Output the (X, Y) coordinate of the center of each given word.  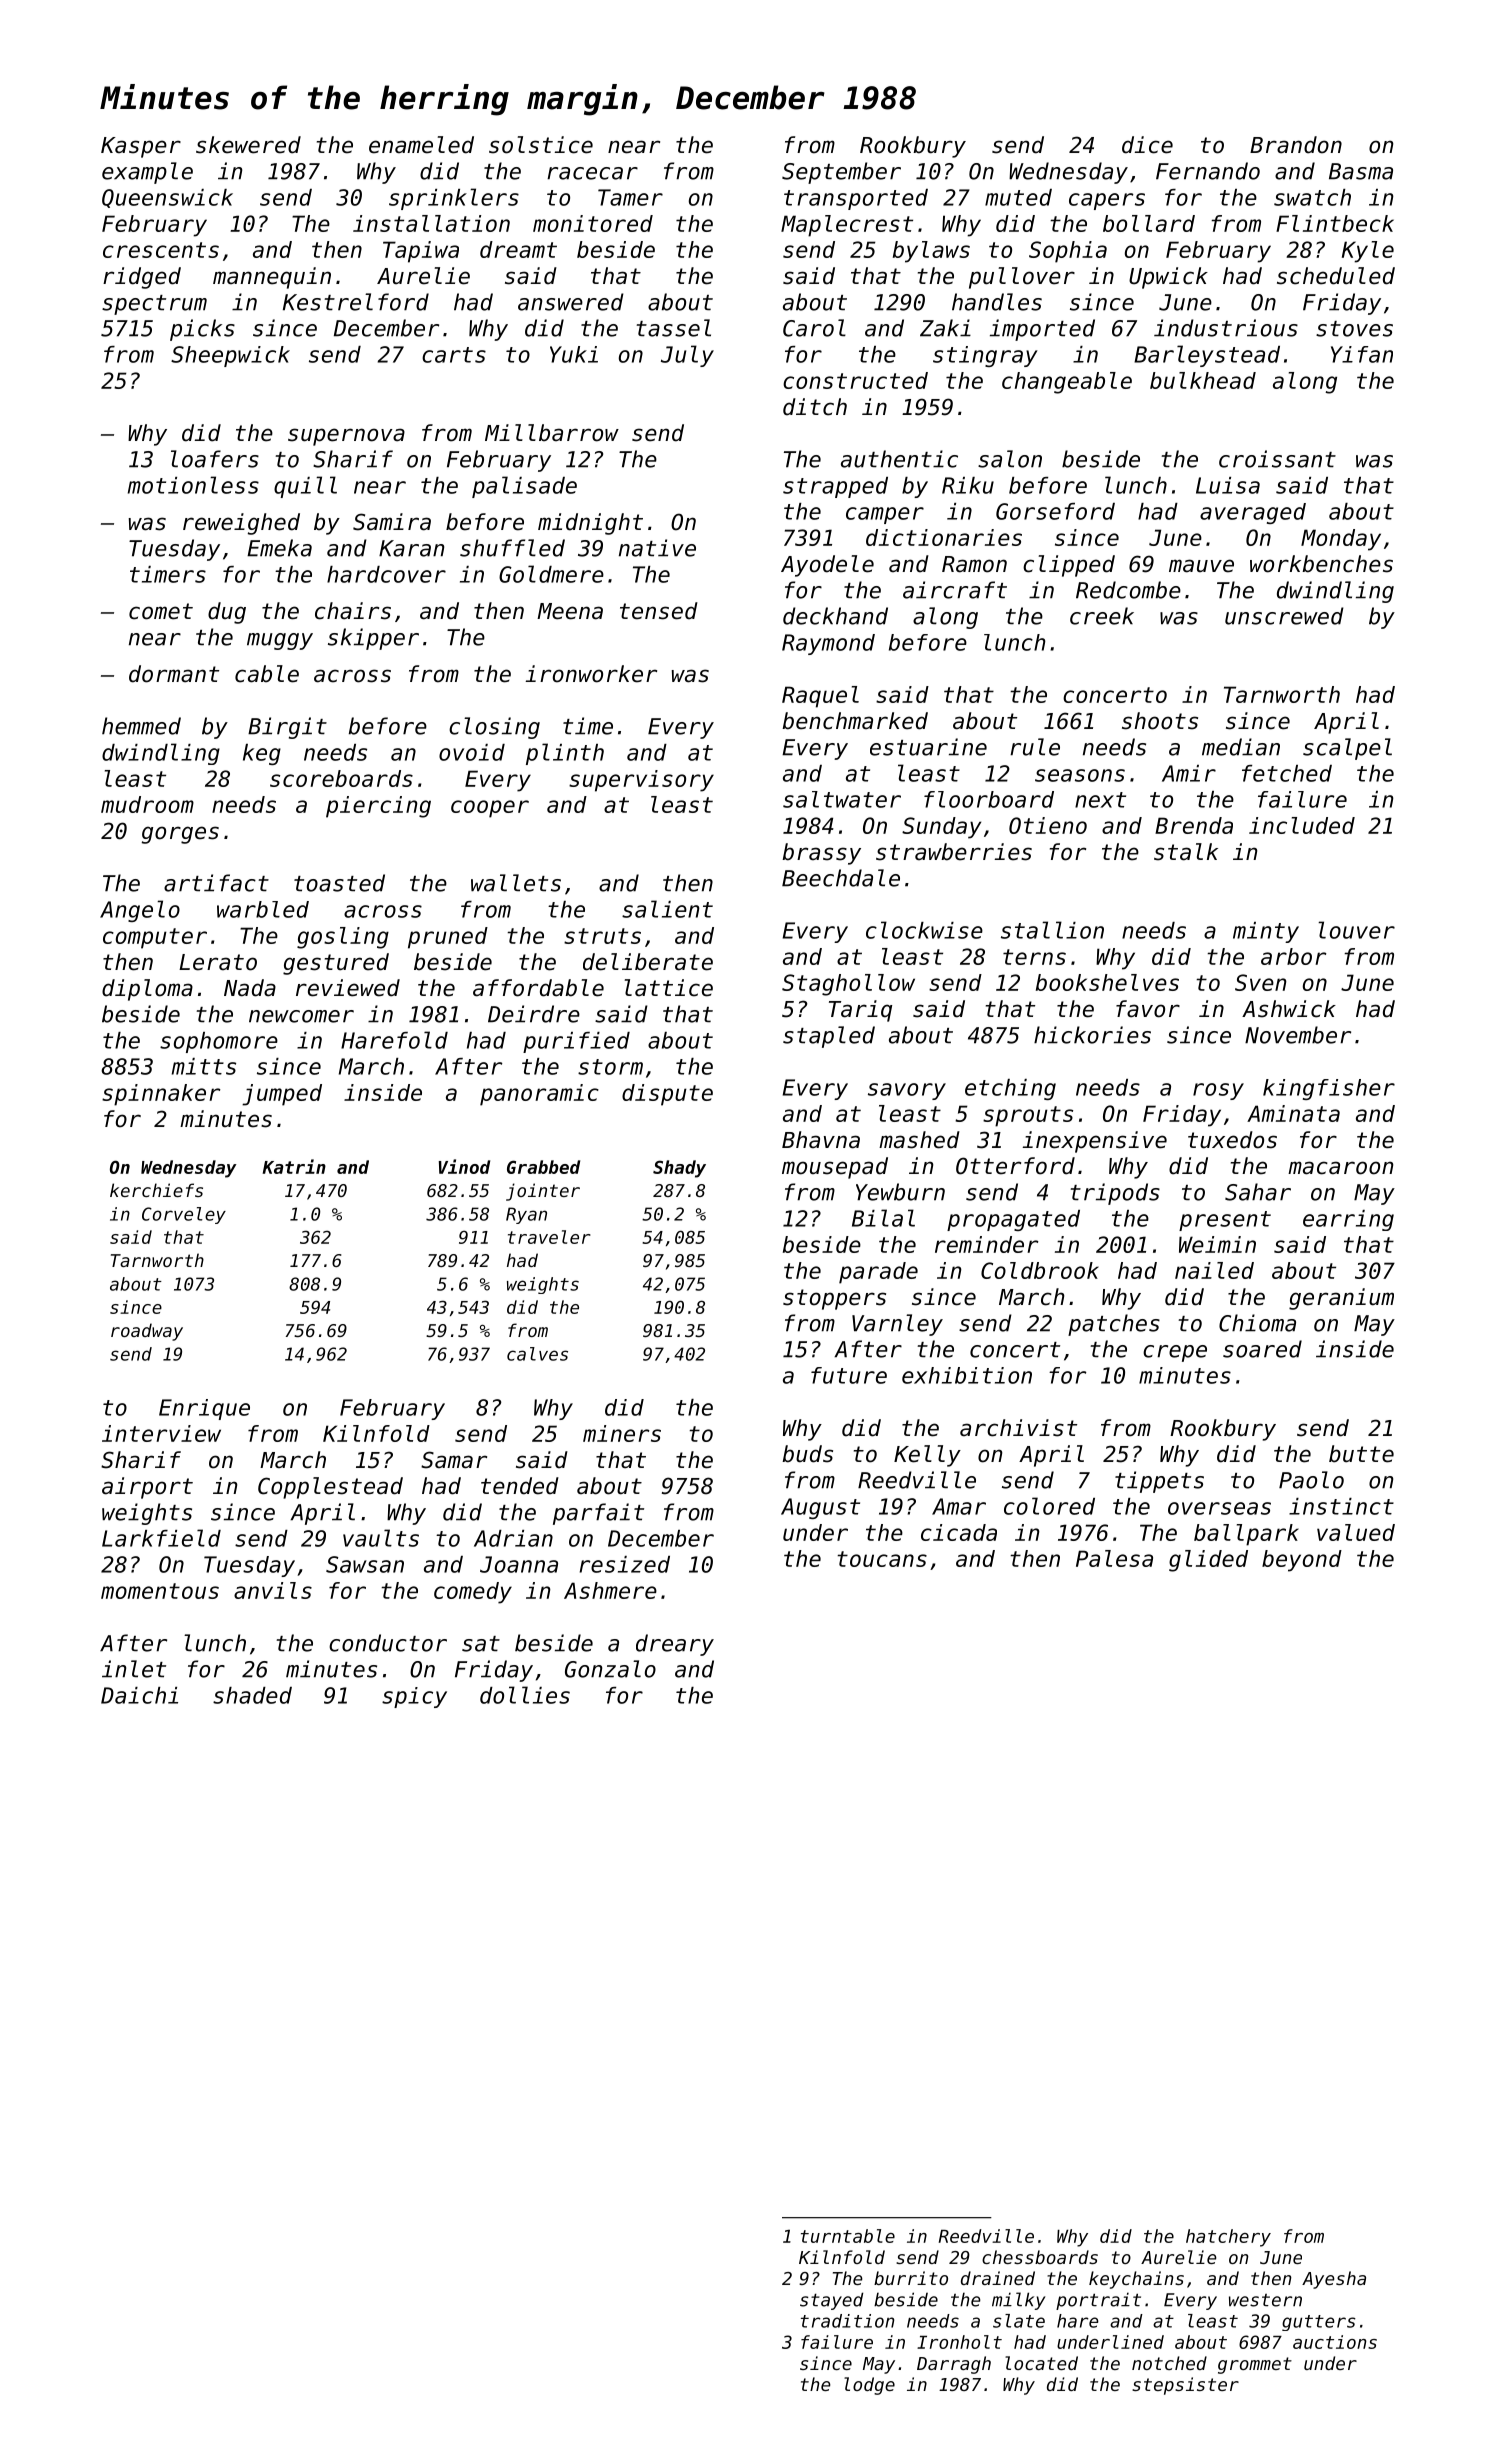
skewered (248, 145)
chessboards (1040, 2257)
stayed (831, 2301)
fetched (1287, 773)
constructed (855, 380)
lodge (869, 2386)
